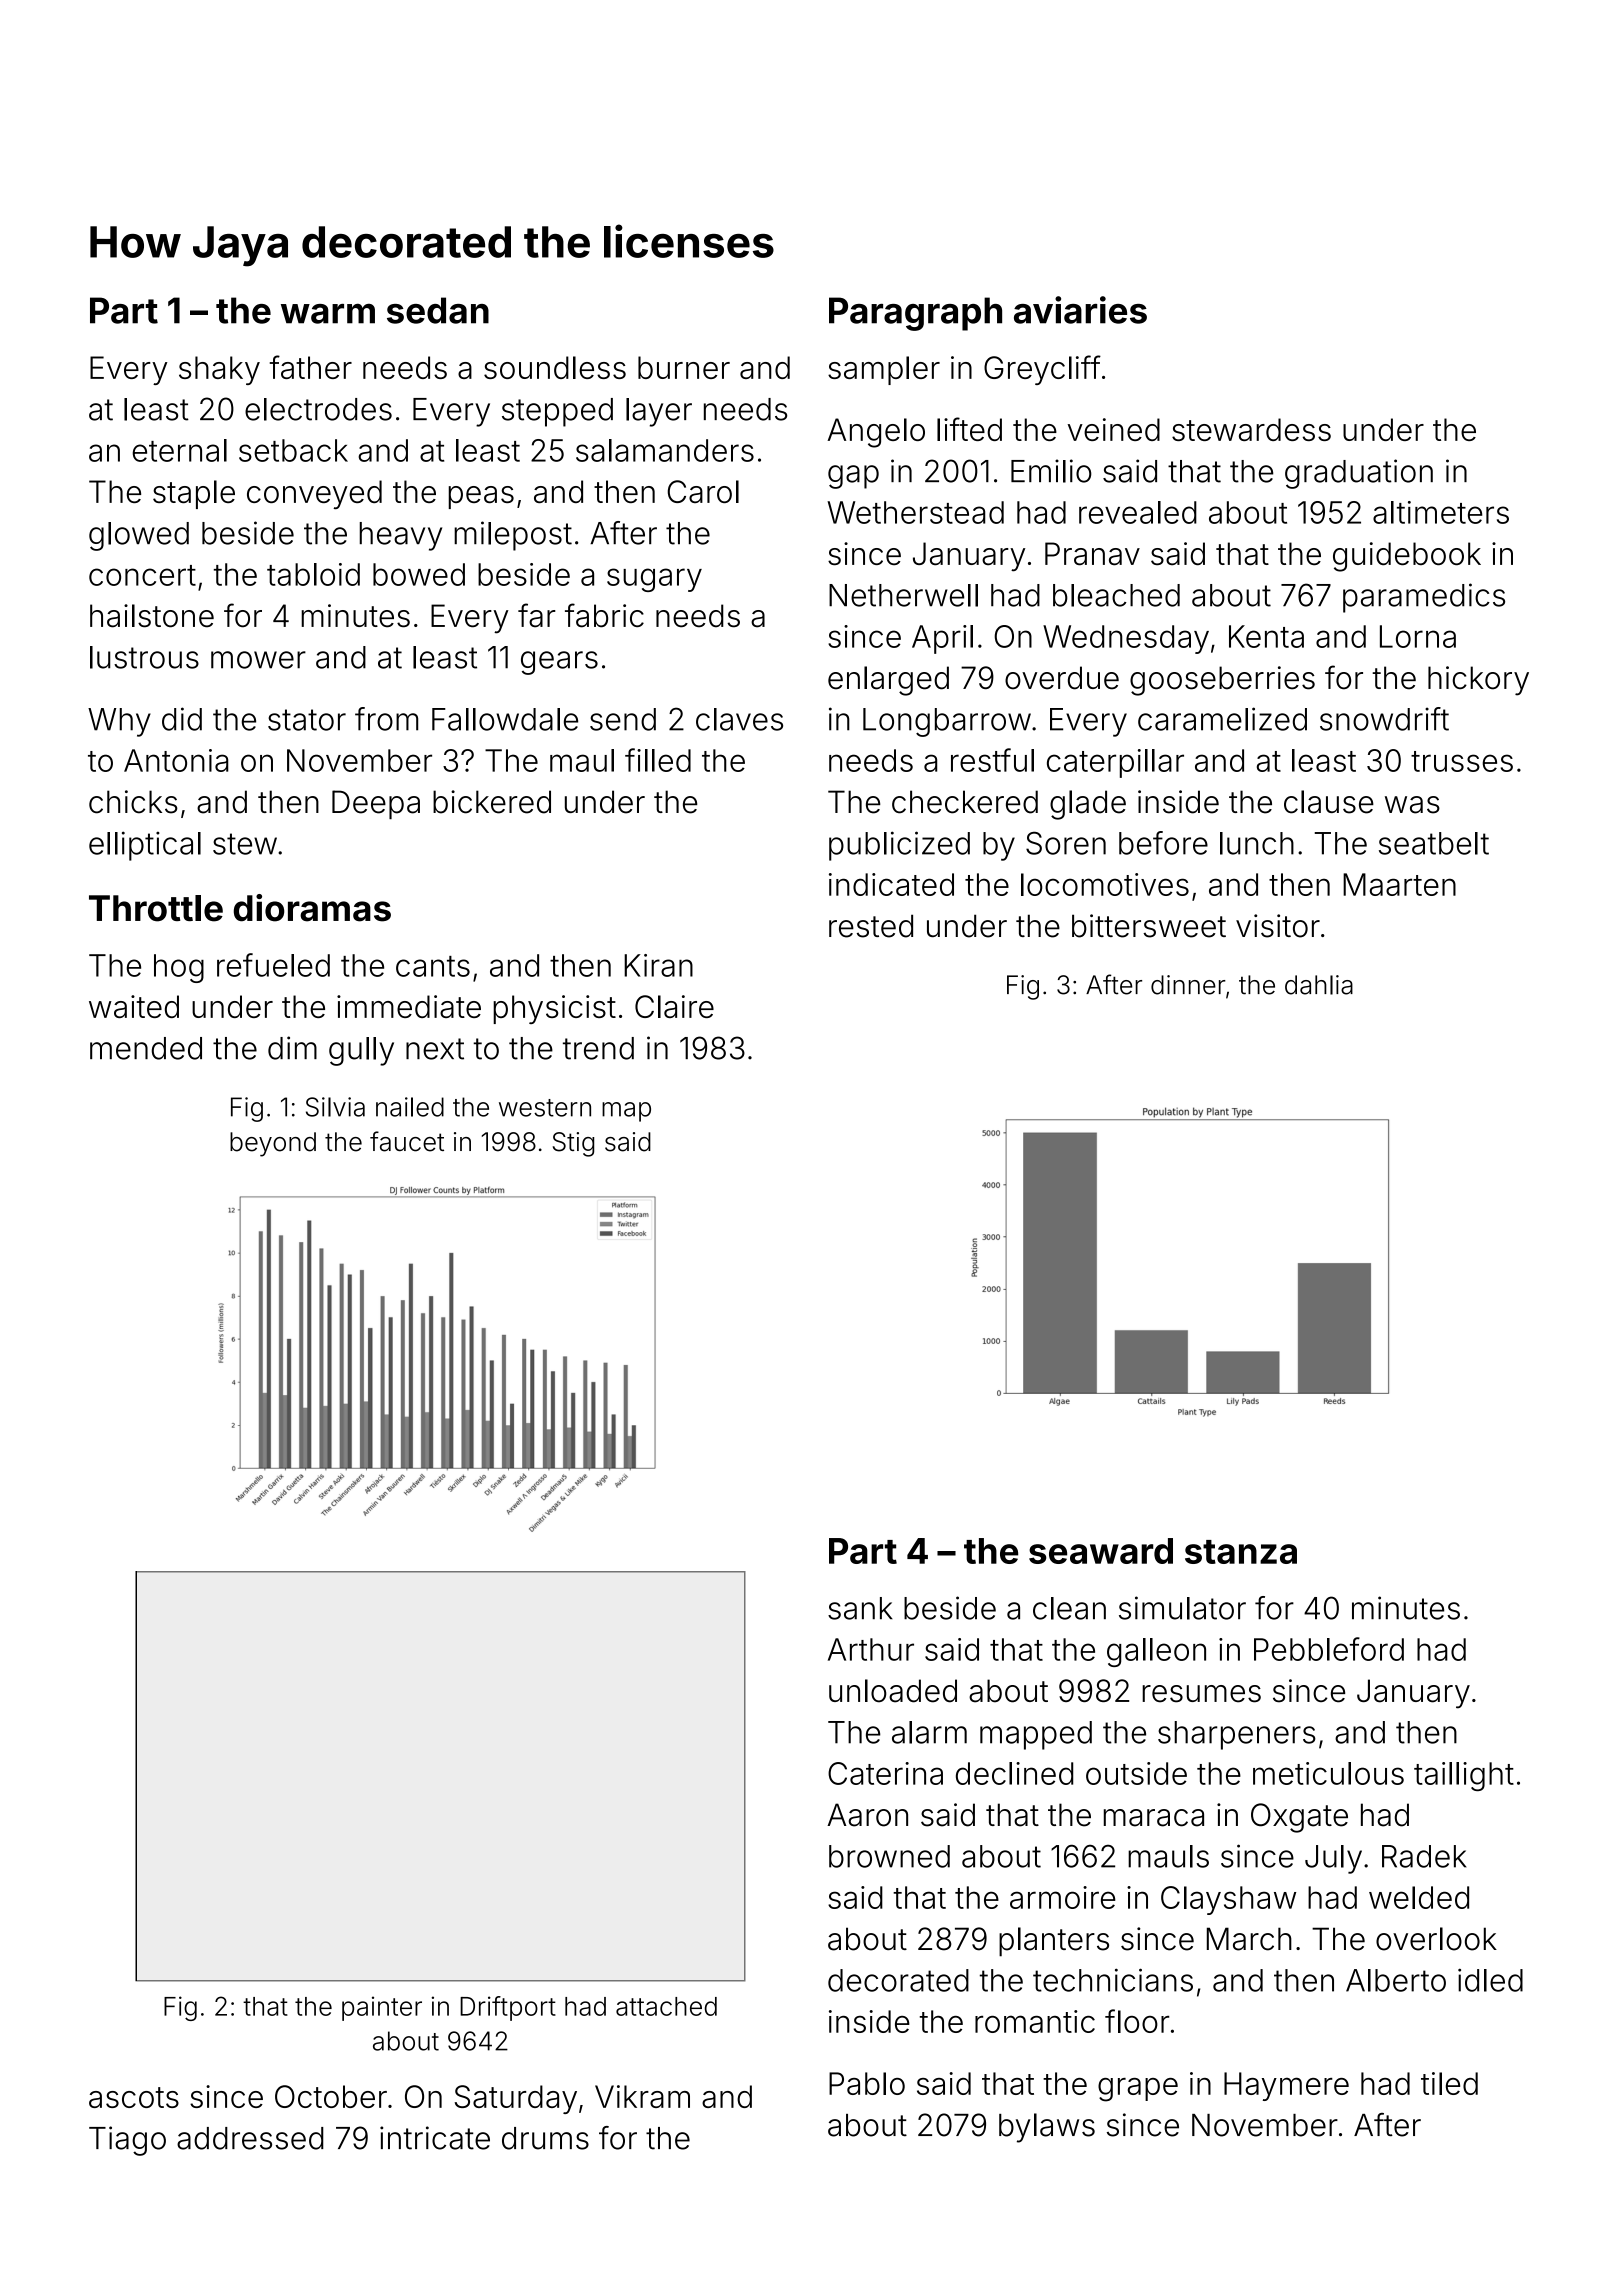  What do you see at coordinates (1080, 310) in the page?
I see `aviaries` at bounding box center [1080, 310].
